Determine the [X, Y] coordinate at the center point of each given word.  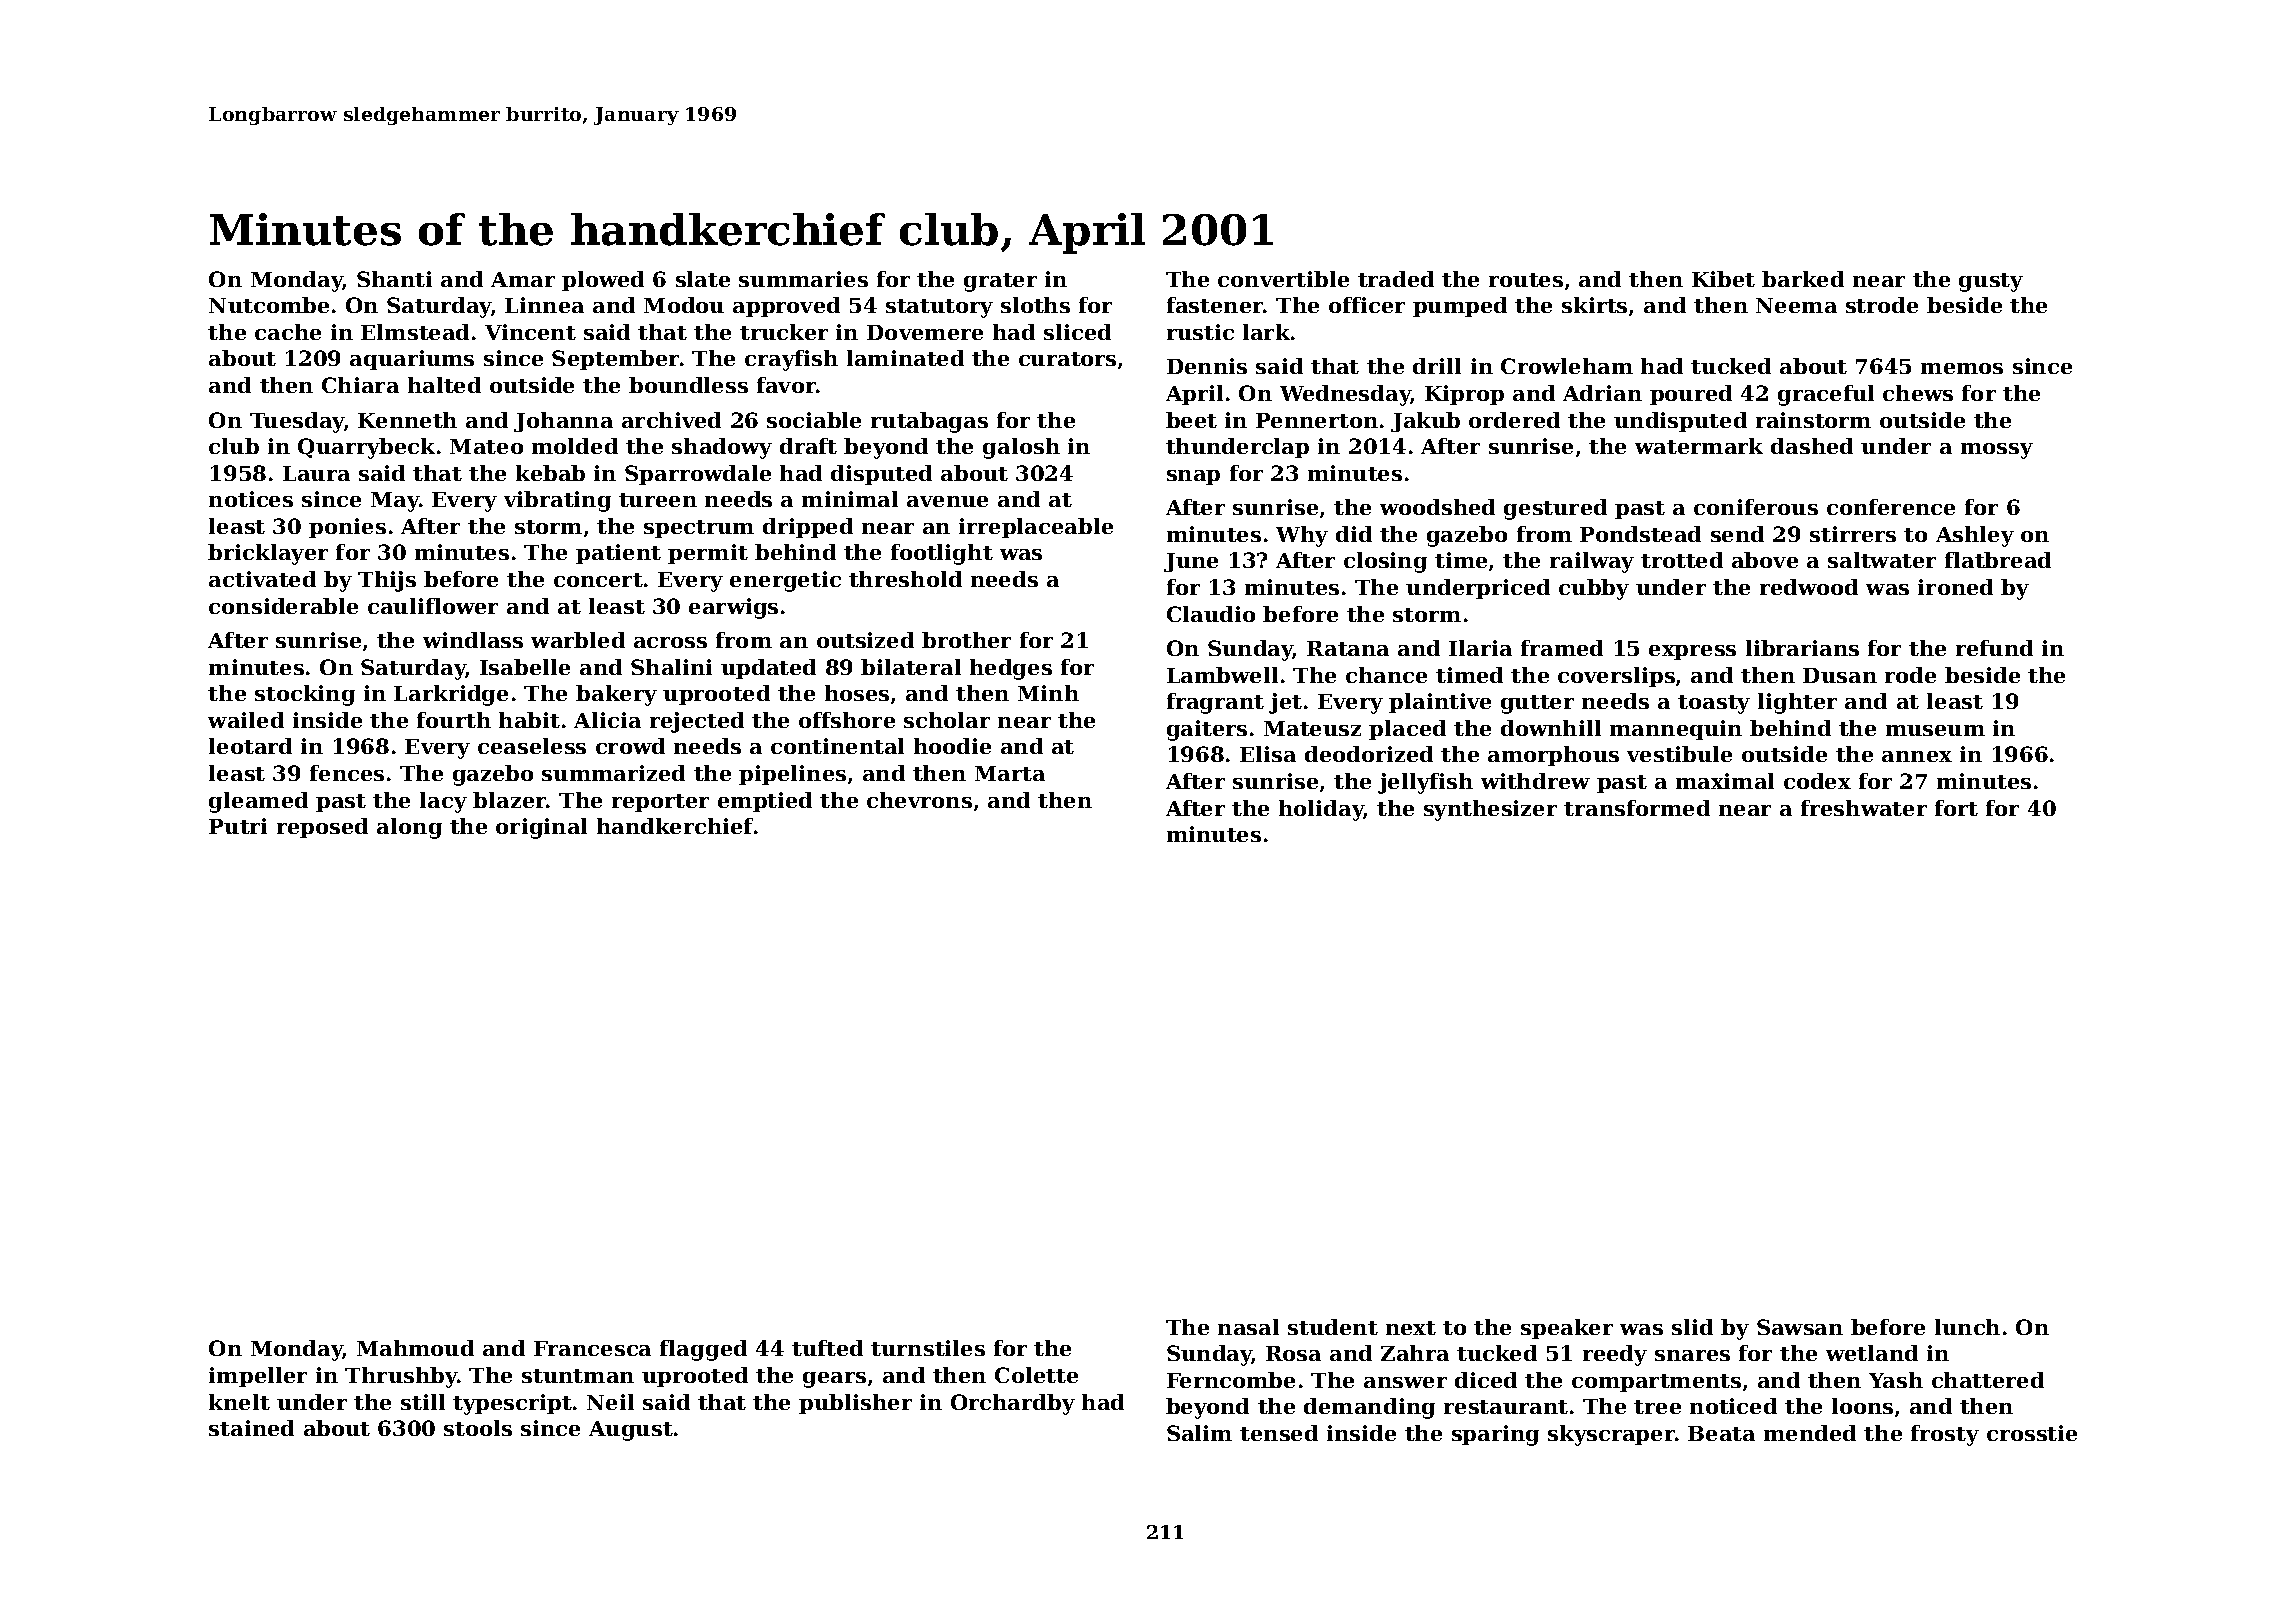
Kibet [1723, 279]
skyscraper [1611, 1435]
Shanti [394, 279]
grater [1000, 282]
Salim [1199, 1433]
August [631, 1431]
